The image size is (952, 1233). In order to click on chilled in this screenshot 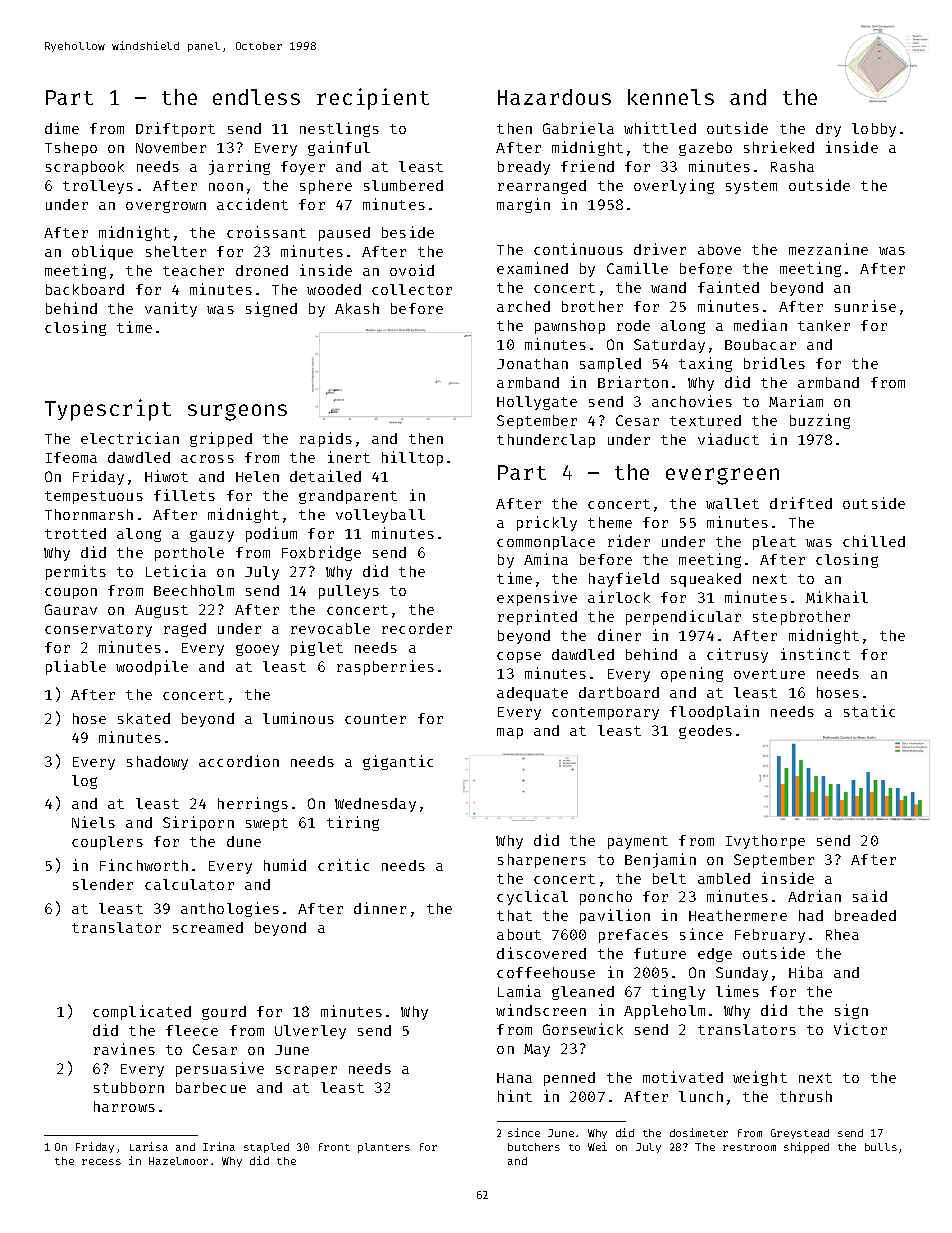, I will do `click(874, 541)`.
